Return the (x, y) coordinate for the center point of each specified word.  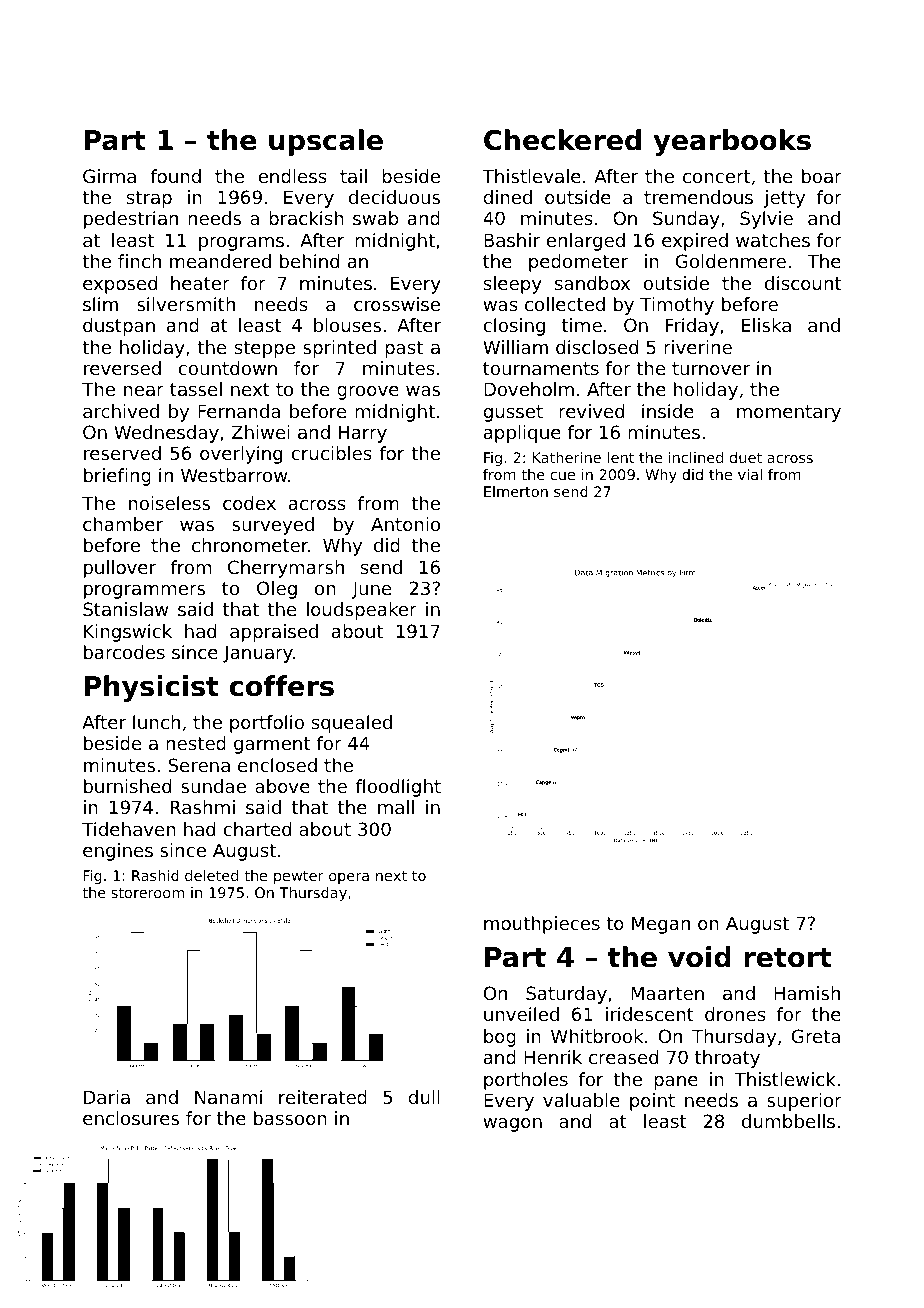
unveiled (521, 1014)
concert (716, 176)
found (175, 176)
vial (750, 474)
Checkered (562, 140)
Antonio (405, 524)
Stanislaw (126, 609)
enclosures (131, 1118)
